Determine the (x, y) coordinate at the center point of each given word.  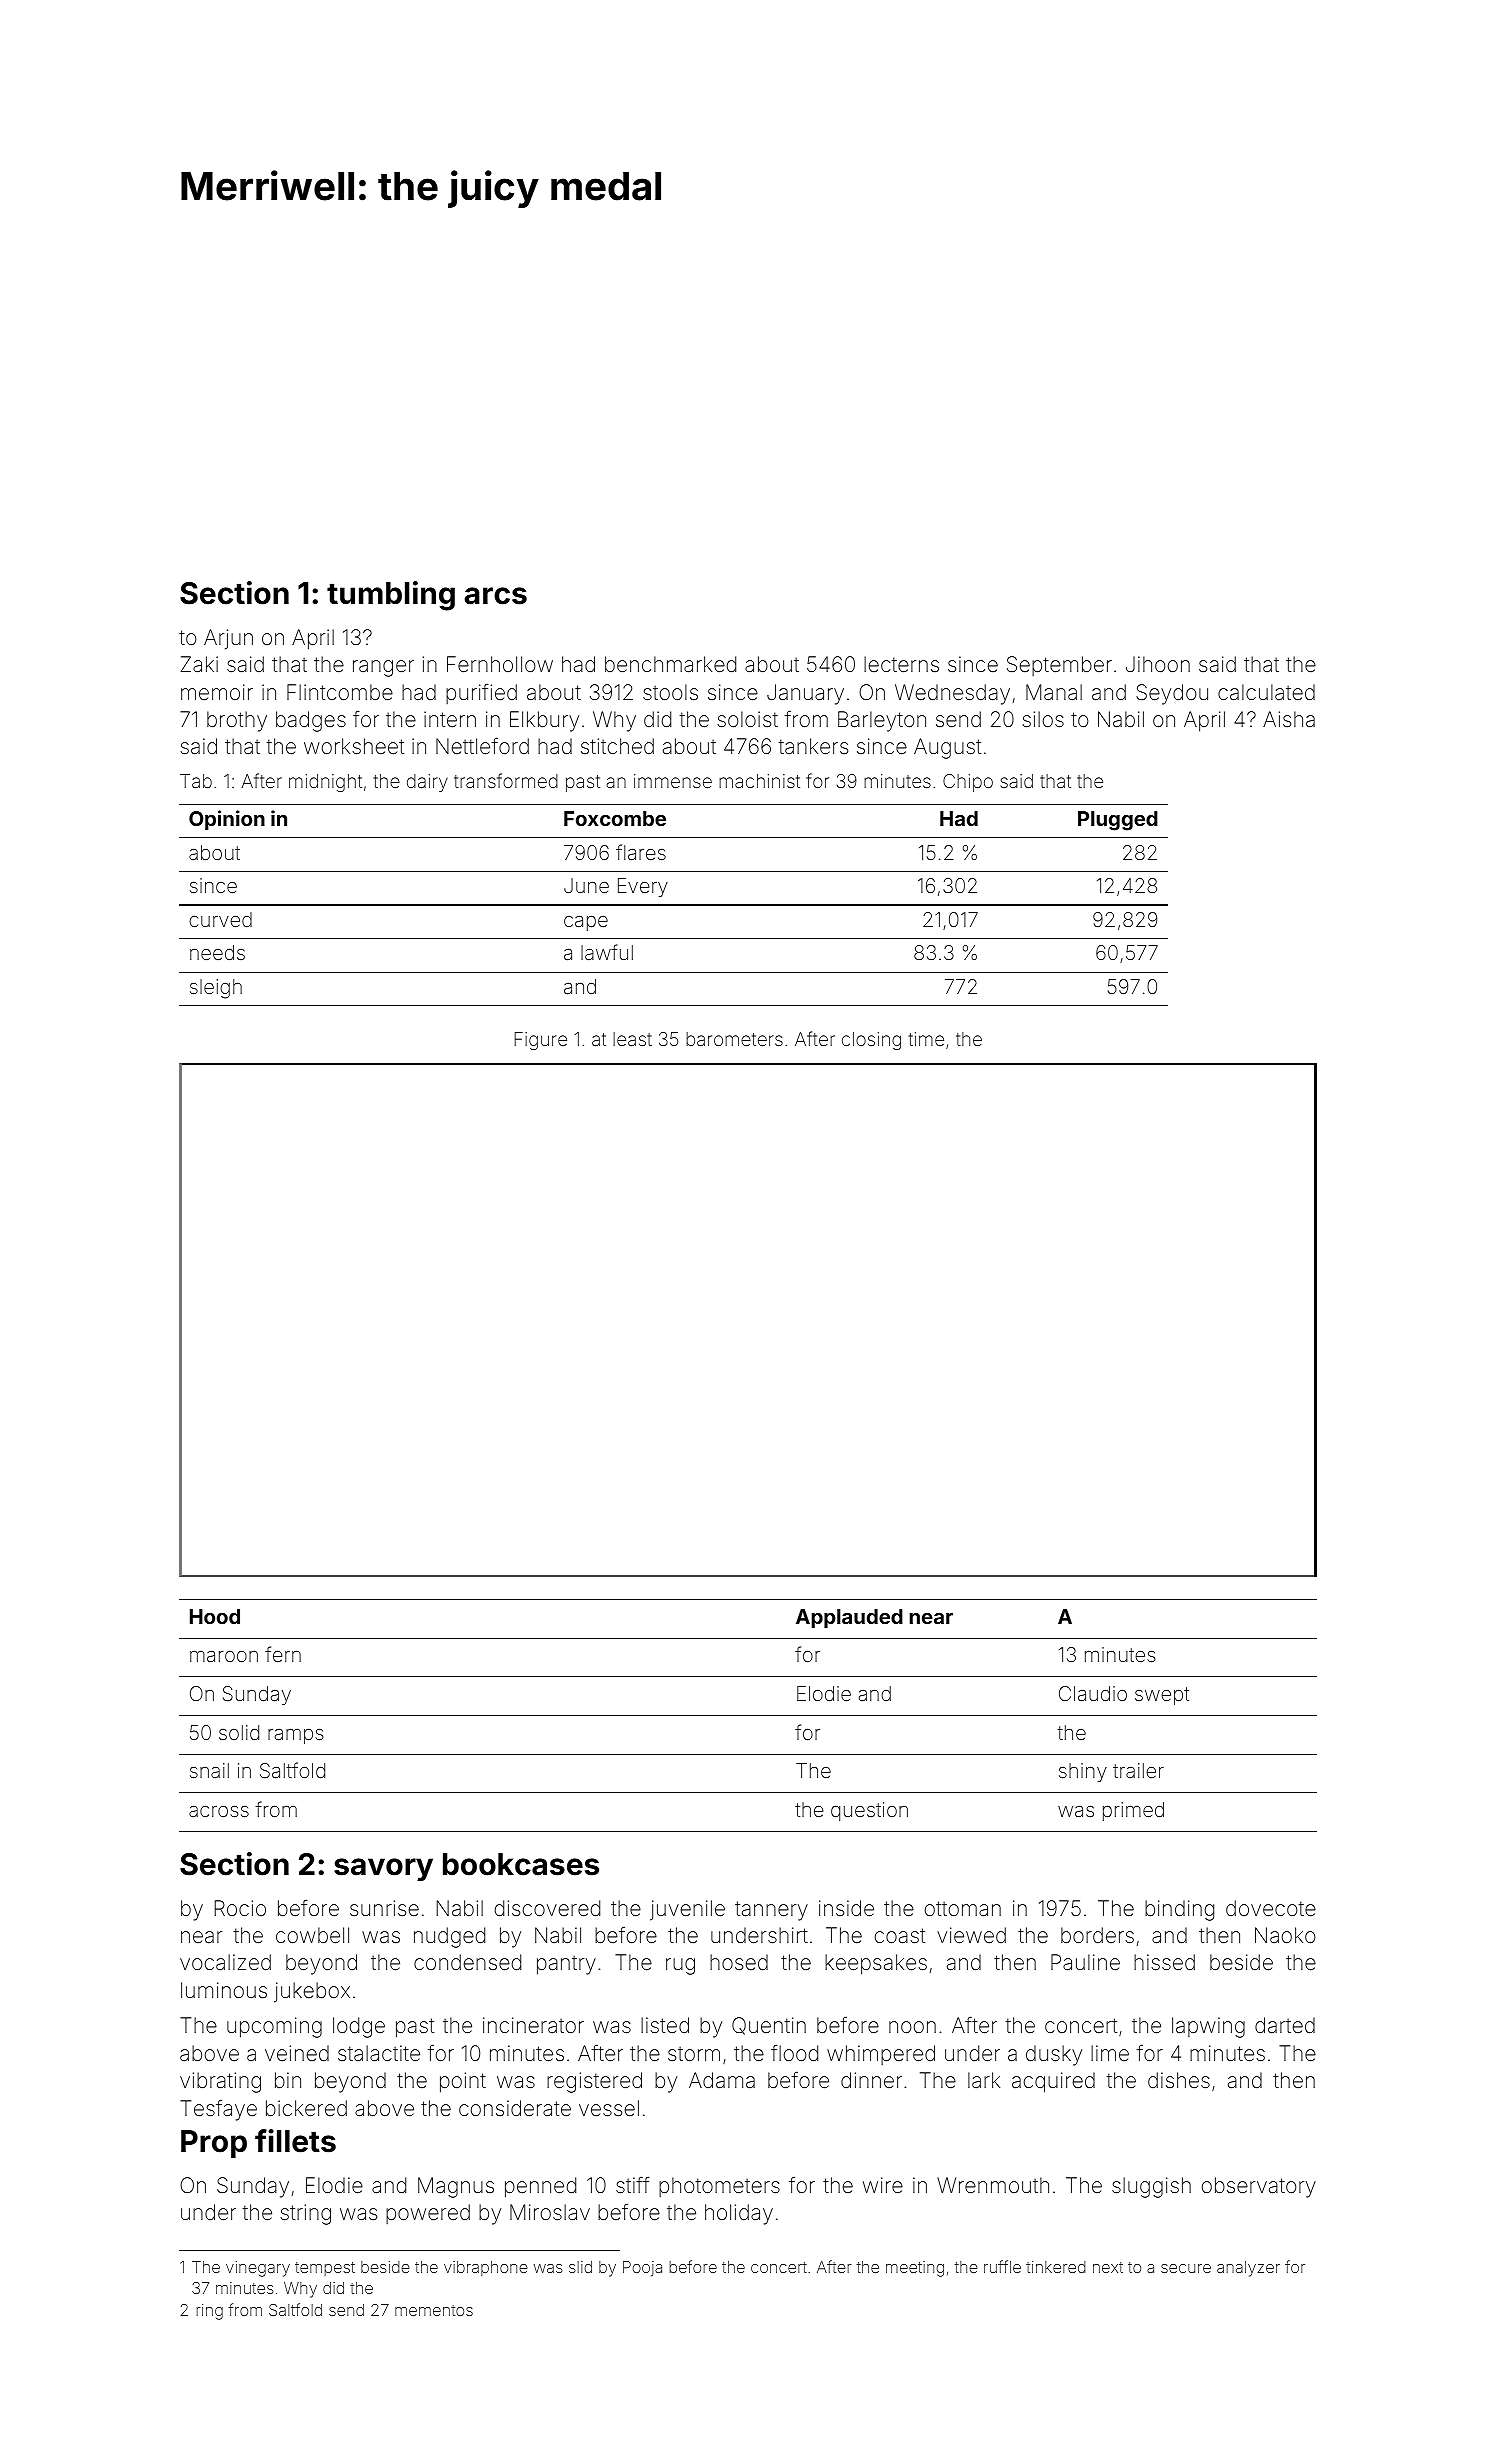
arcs (496, 596)
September (1059, 666)
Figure (540, 1041)
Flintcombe (340, 692)
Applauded (849, 1618)
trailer (1138, 1770)
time (926, 1039)
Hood (215, 1616)
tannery (771, 1911)
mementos (434, 2310)
